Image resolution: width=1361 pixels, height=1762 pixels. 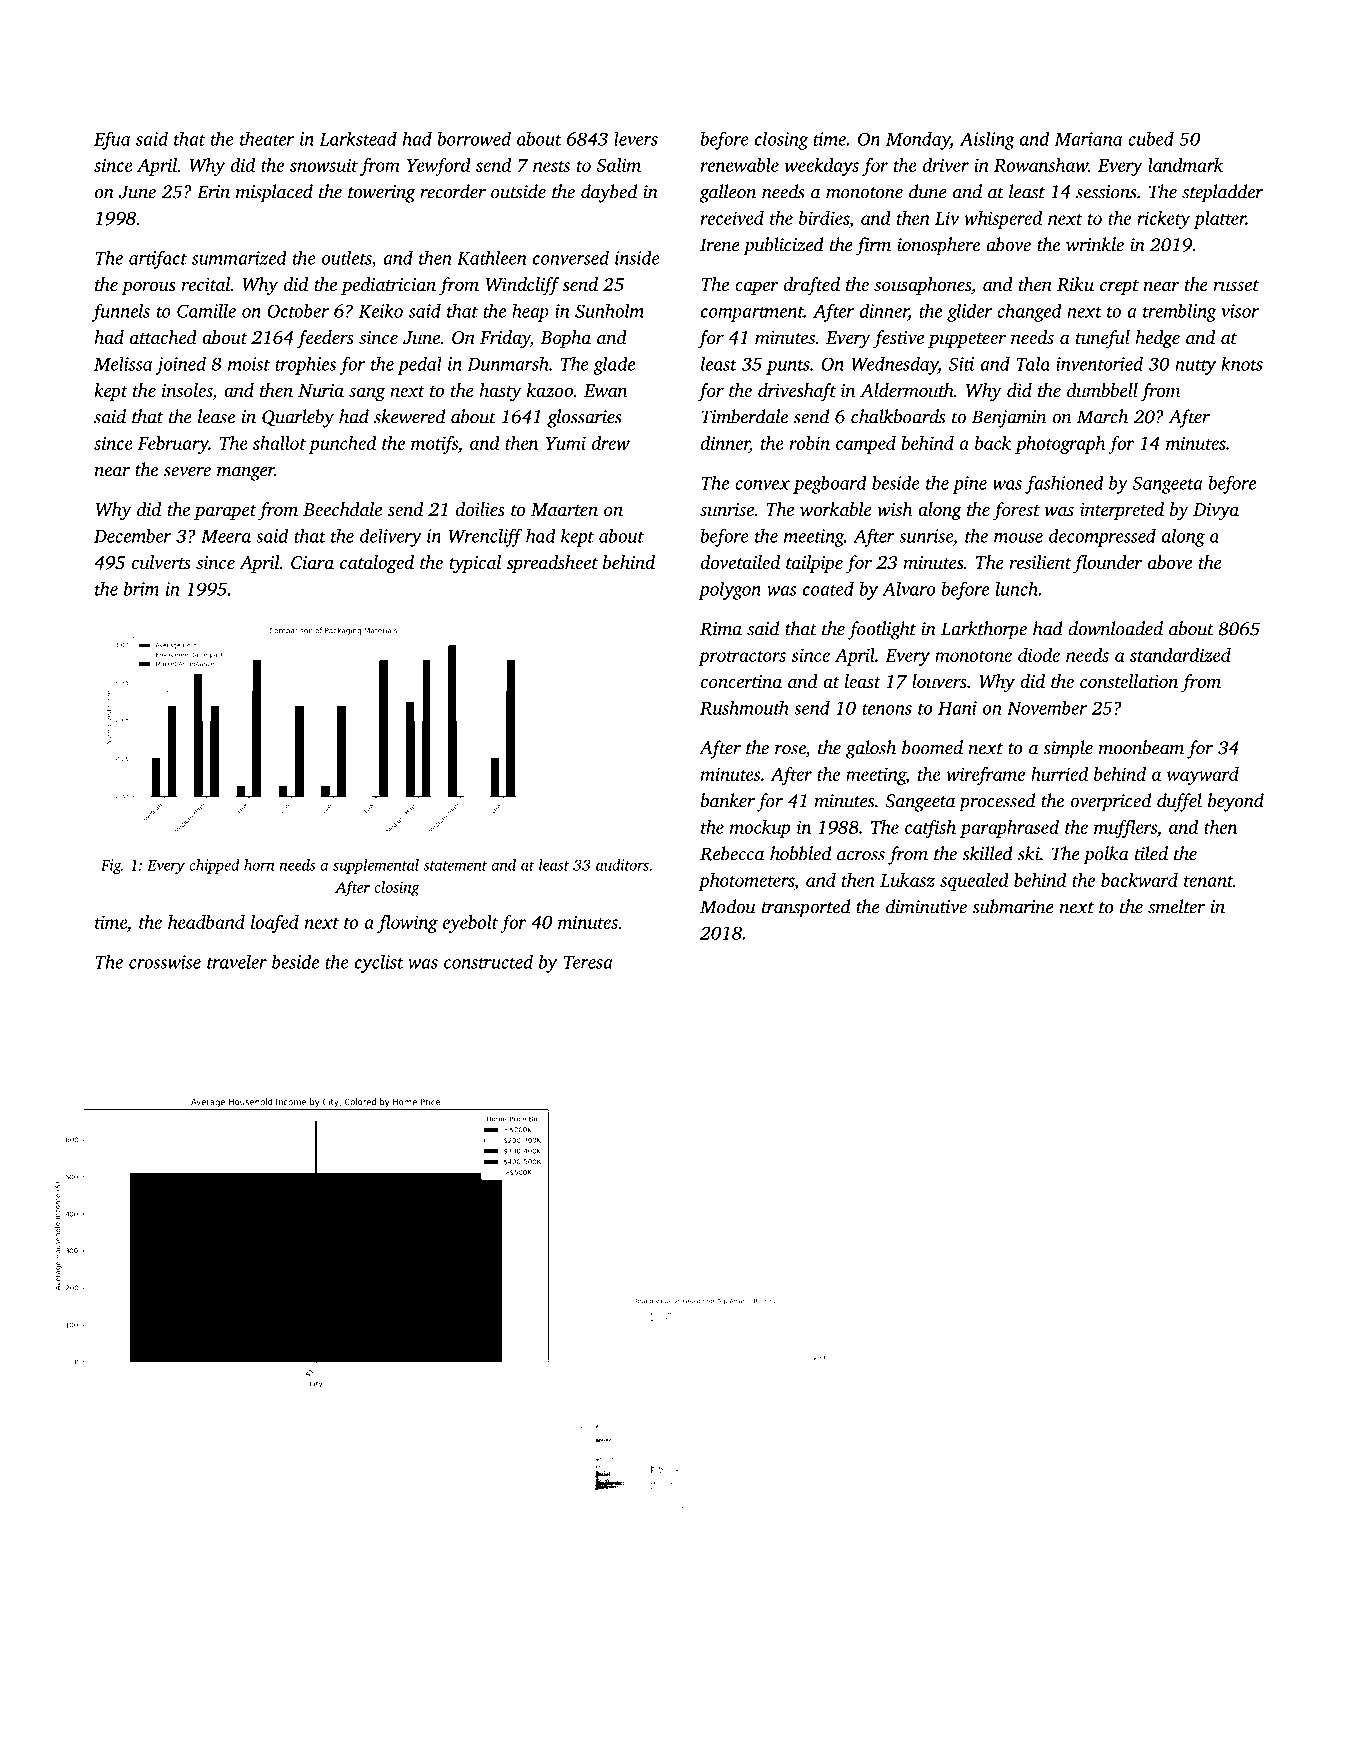 What do you see at coordinates (1151, 138) in the page?
I see `cubed` at bounding box center [1151, 138].
